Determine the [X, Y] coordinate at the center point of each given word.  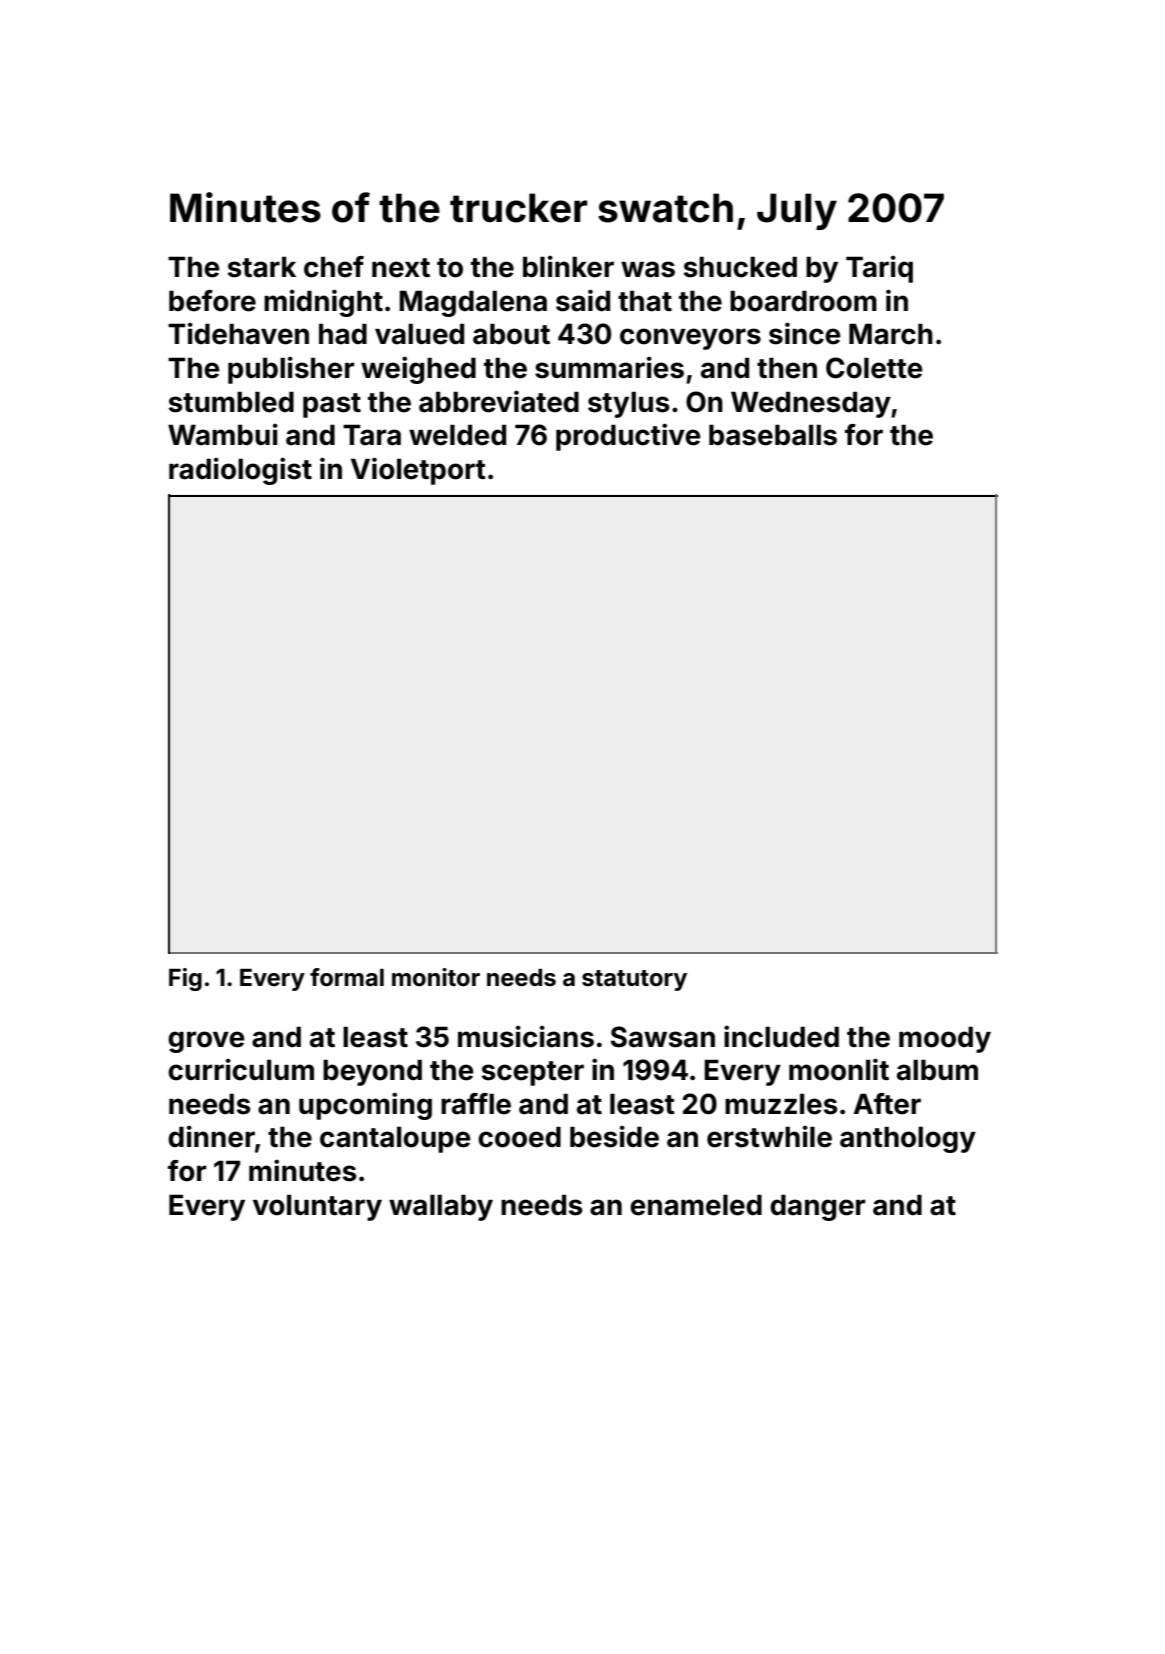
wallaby [441, 1207]
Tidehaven [238, 333]
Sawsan [663, 1037]
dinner [211, 1136]
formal [347, 977]
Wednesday [811, 404]
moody [945, 1039]
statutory [634, 980]
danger [817, 1207]
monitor [436, 977]
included [781, 1036]
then [787, 368]
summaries [609, 367]
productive [628, 437]
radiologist [240, 471]
